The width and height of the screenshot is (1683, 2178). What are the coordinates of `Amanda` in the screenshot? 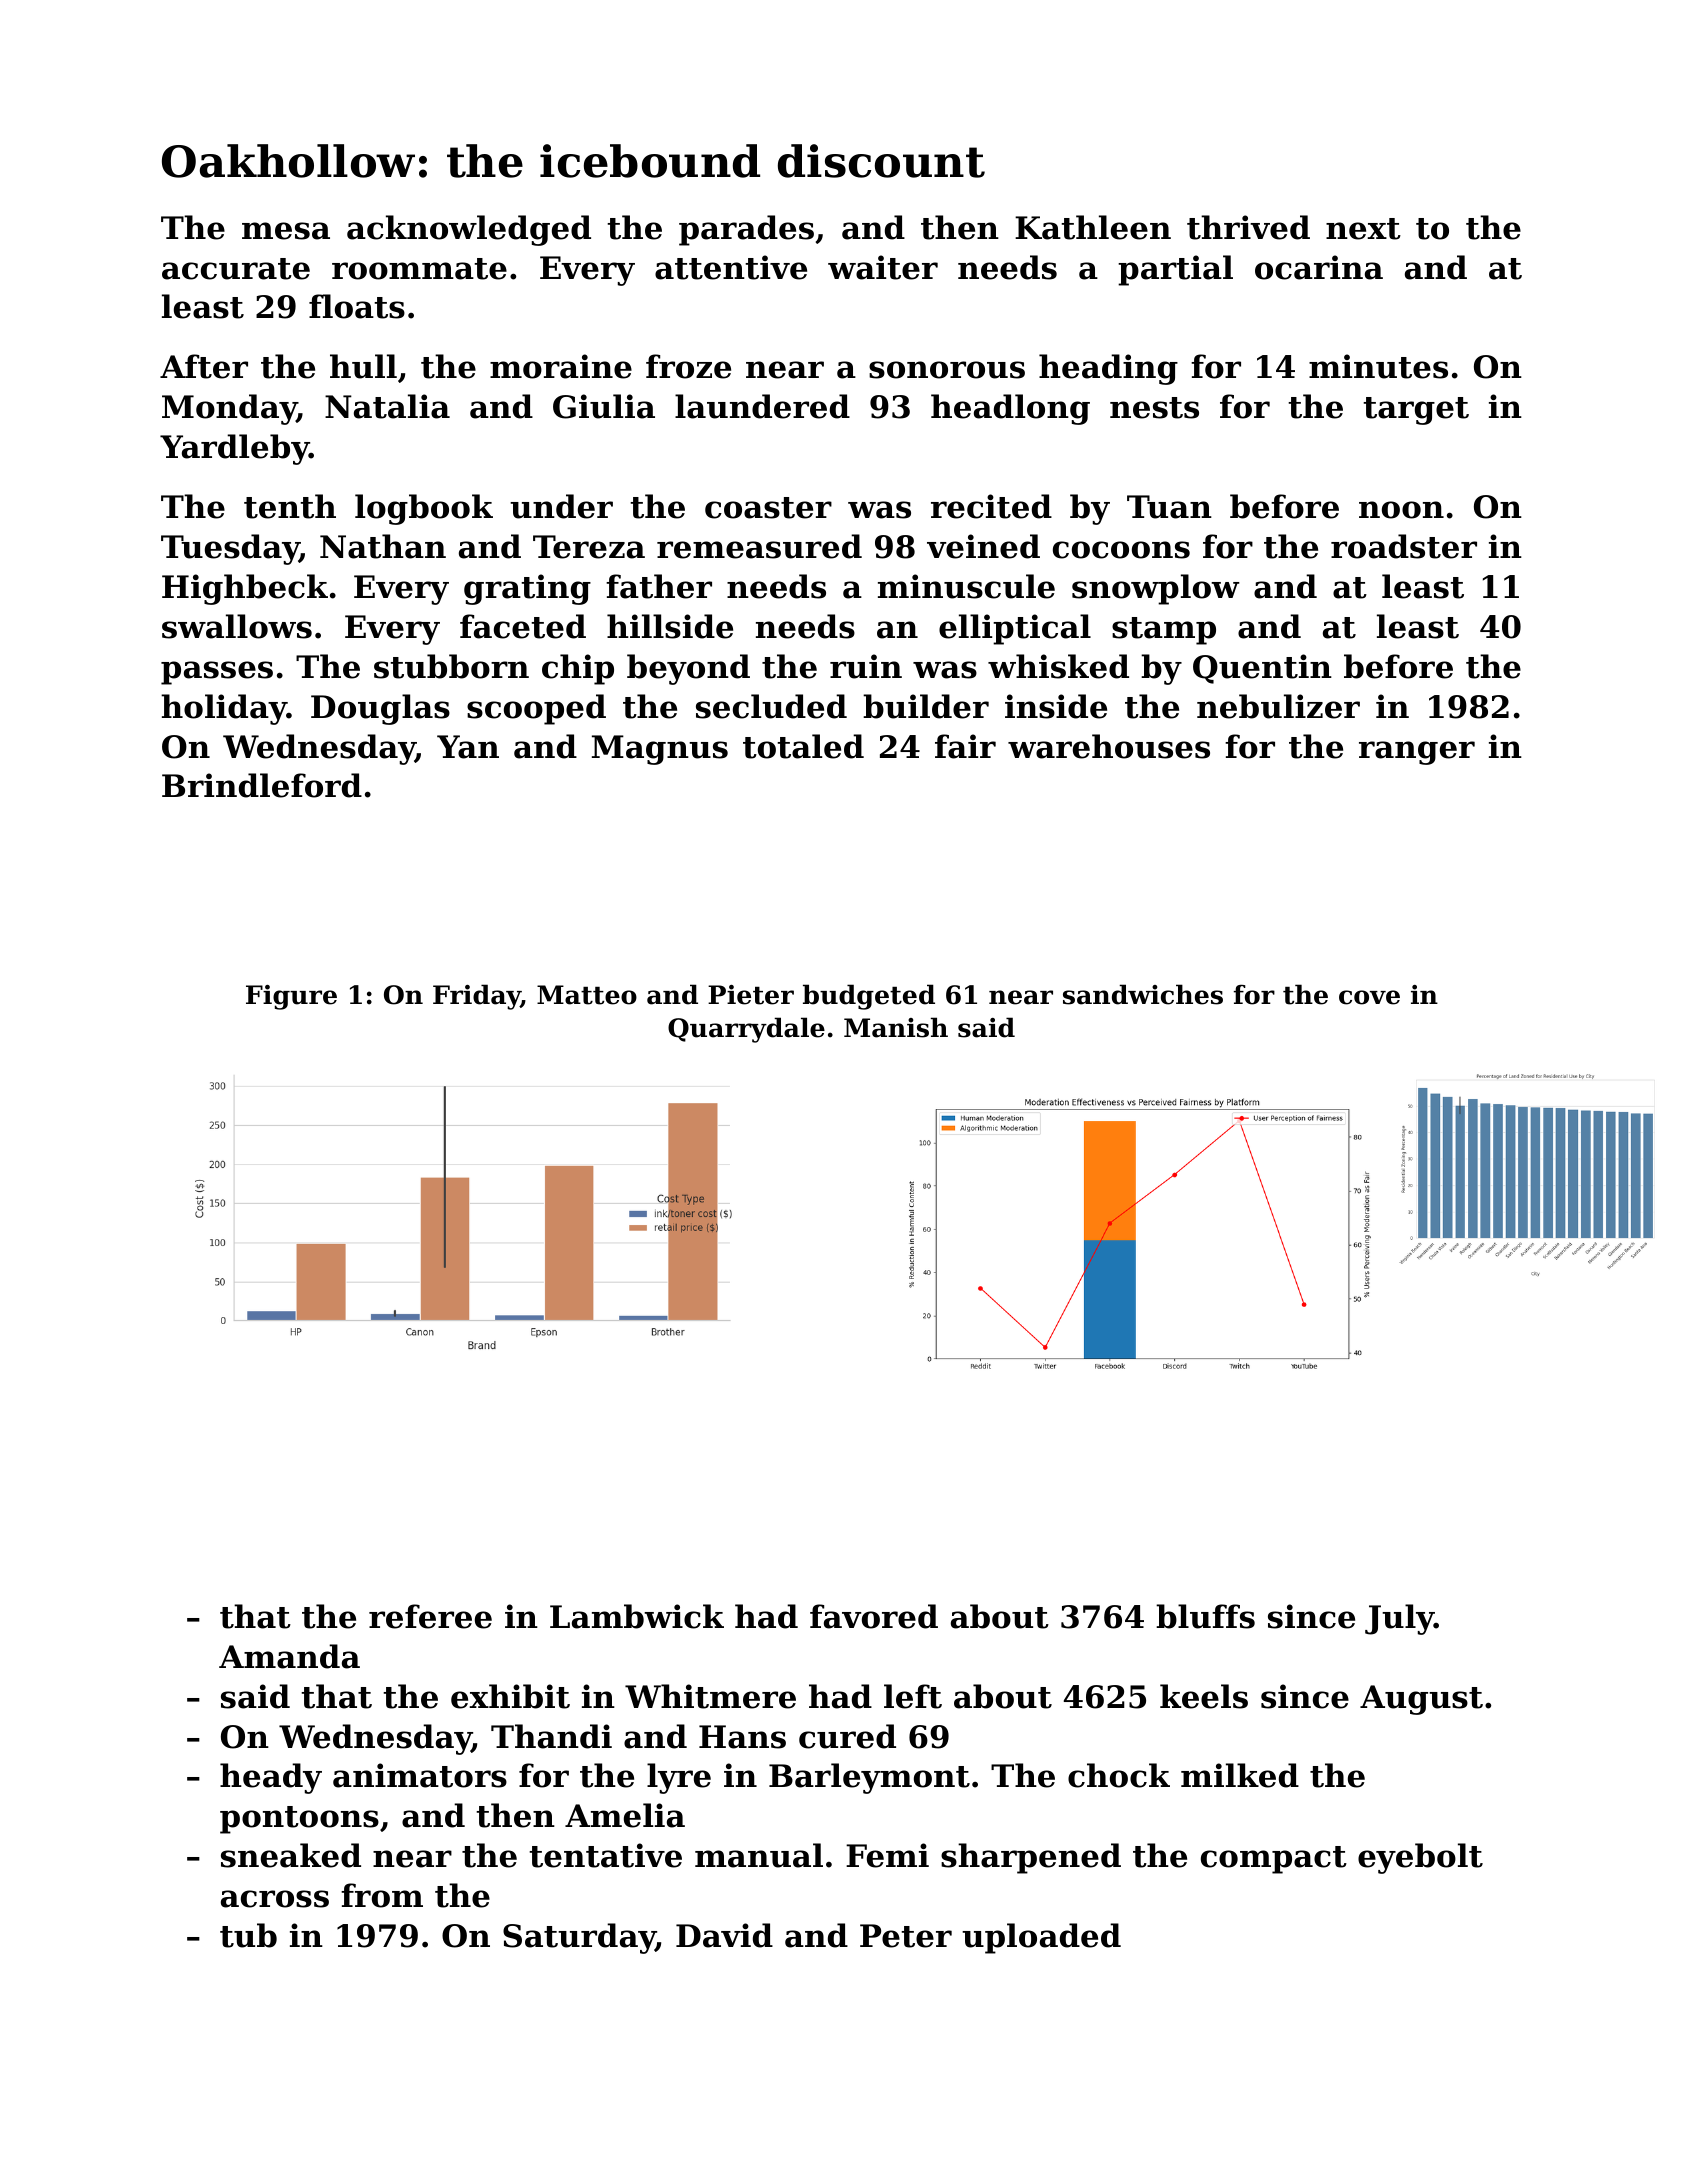 It's located at (289, 1656).
